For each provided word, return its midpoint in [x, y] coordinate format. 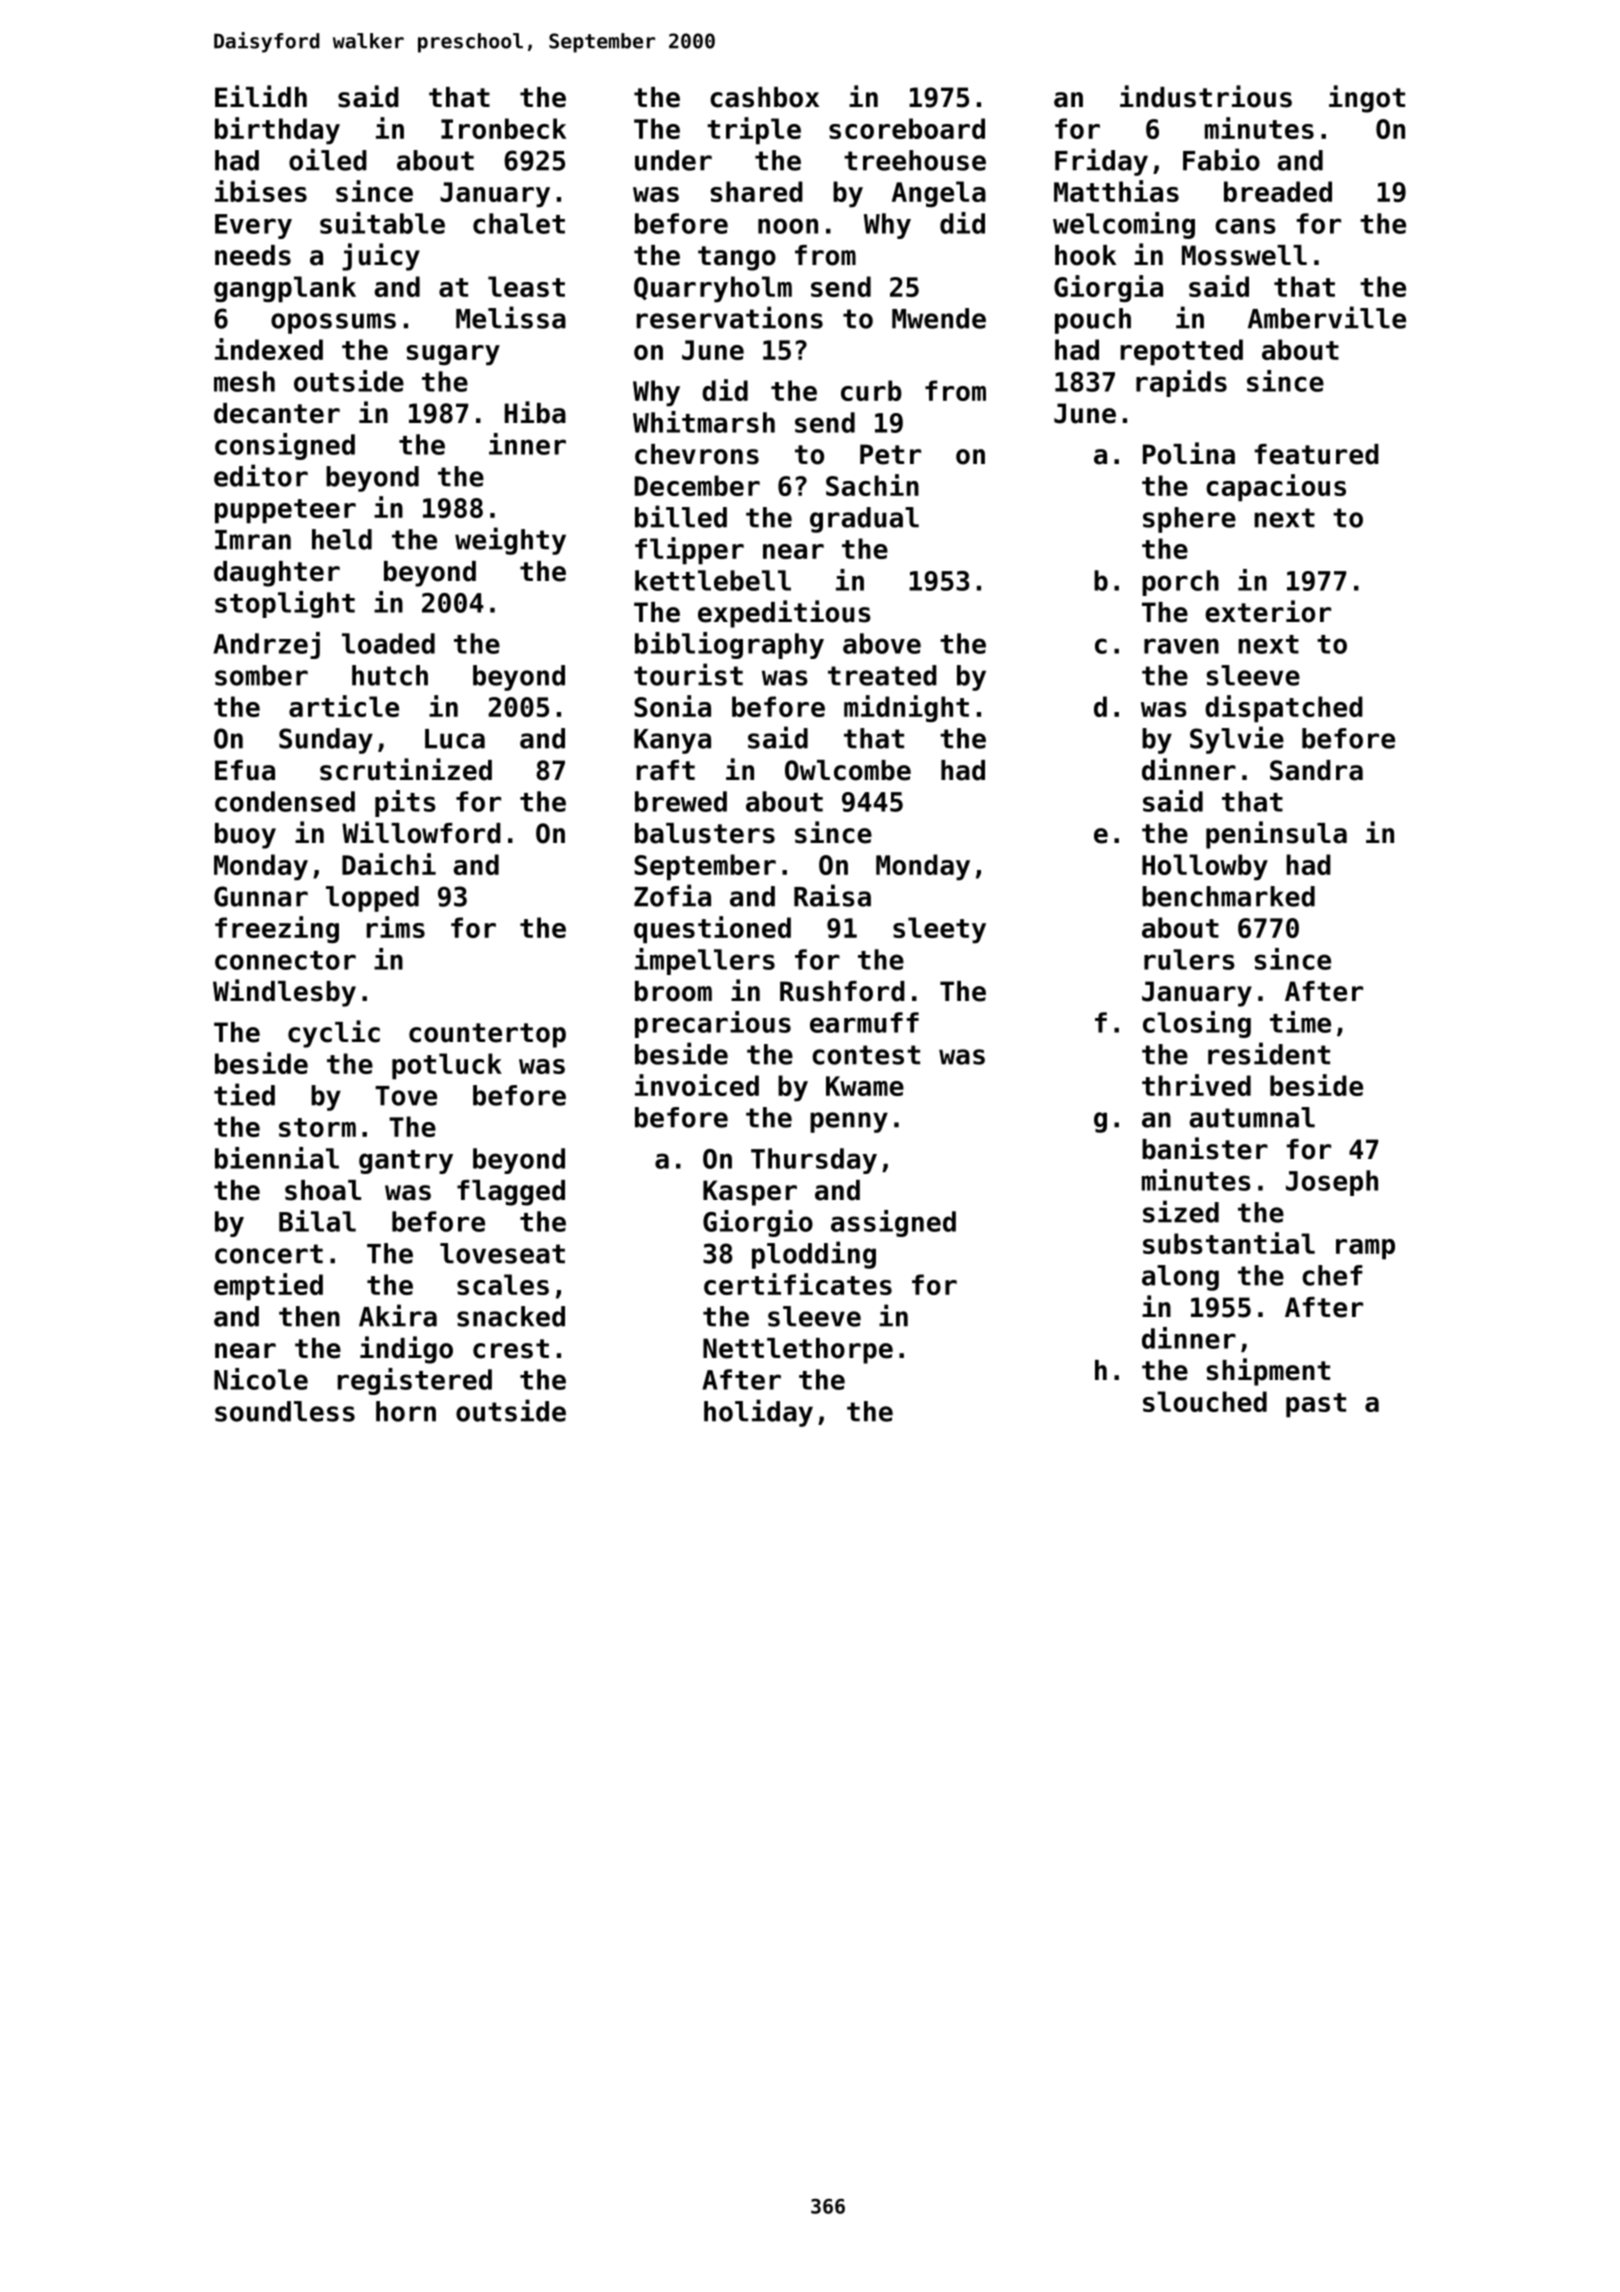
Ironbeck [503, 128]
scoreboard [907, 128]
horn [406, 1411]
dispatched [1284, 709]
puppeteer [285, 511]
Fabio [1221, 159]
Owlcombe [848, 770]
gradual [864, 520]
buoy [245, 836]
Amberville [1327, 317]
